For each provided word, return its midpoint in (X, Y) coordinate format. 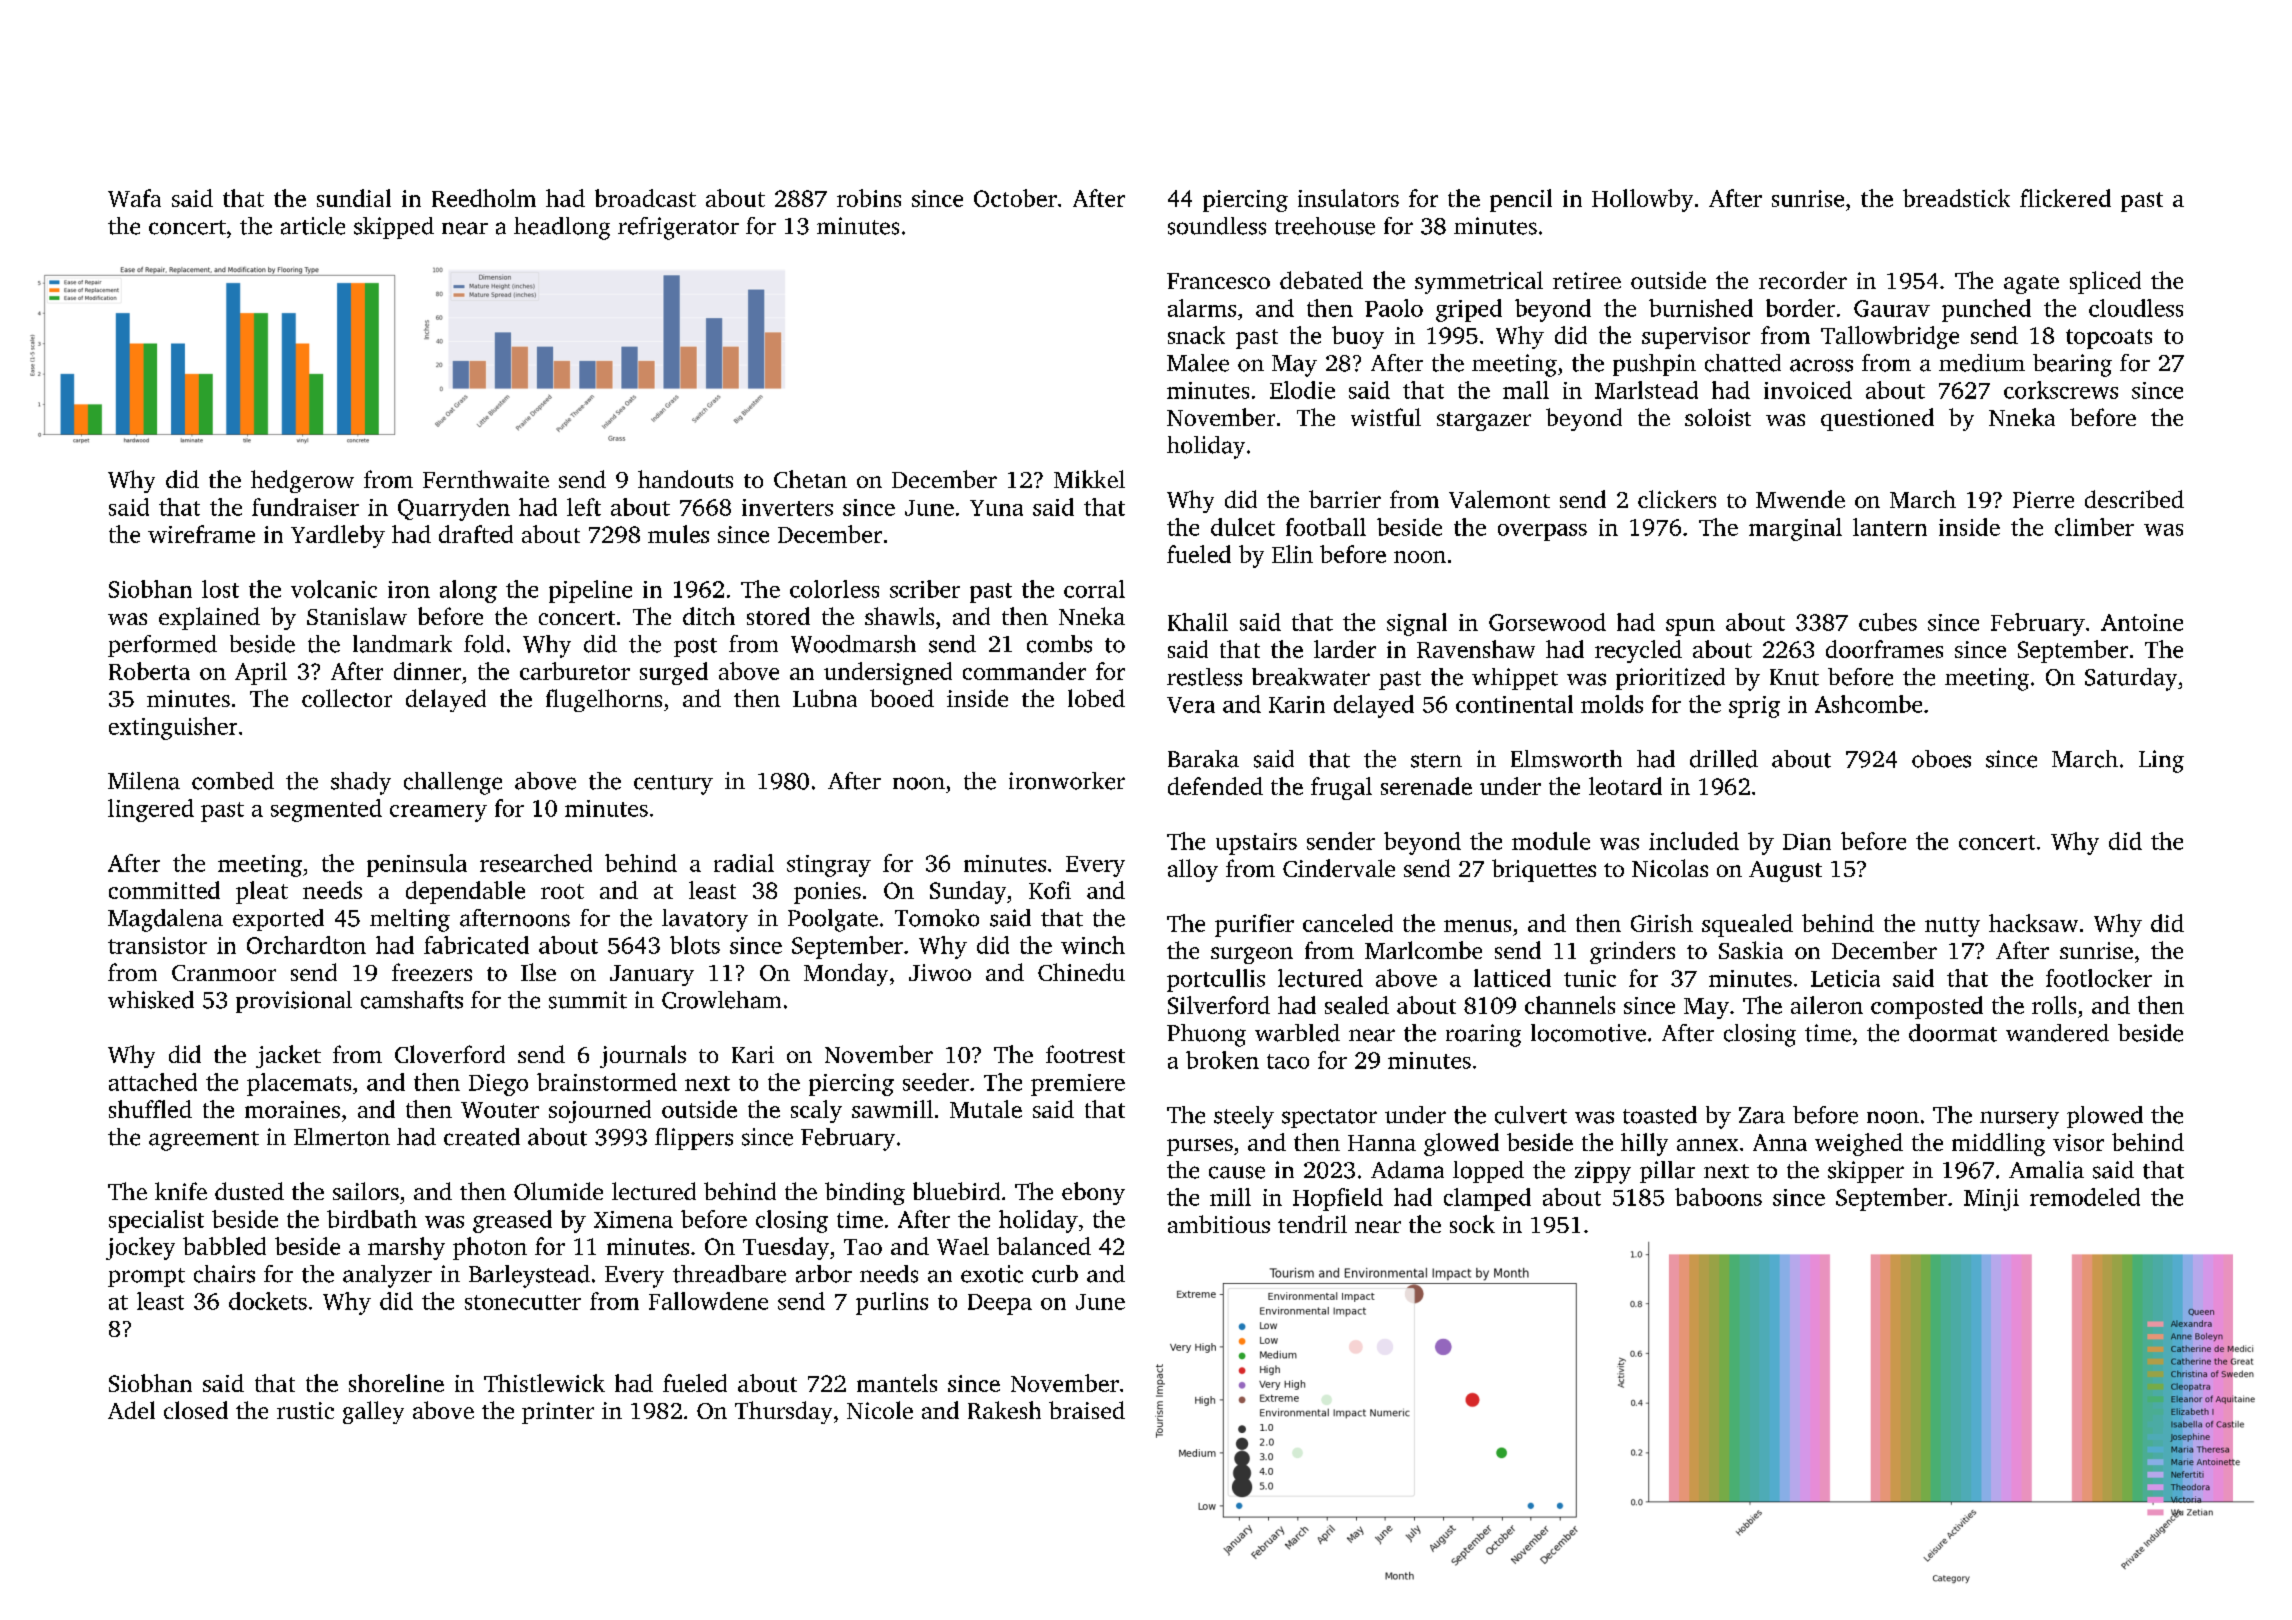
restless (1204, 677)
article (313, 226)
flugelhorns (604, 700)
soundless (1217, 226)
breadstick (1956, 198)
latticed (1512, 978)
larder (1345, 649)
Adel (131, 1410)
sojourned (600, 1111)
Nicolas (1670, 868)
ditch (709, 616)
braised (1087, 1410)
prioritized (1670, 679)
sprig (1754, 707)
